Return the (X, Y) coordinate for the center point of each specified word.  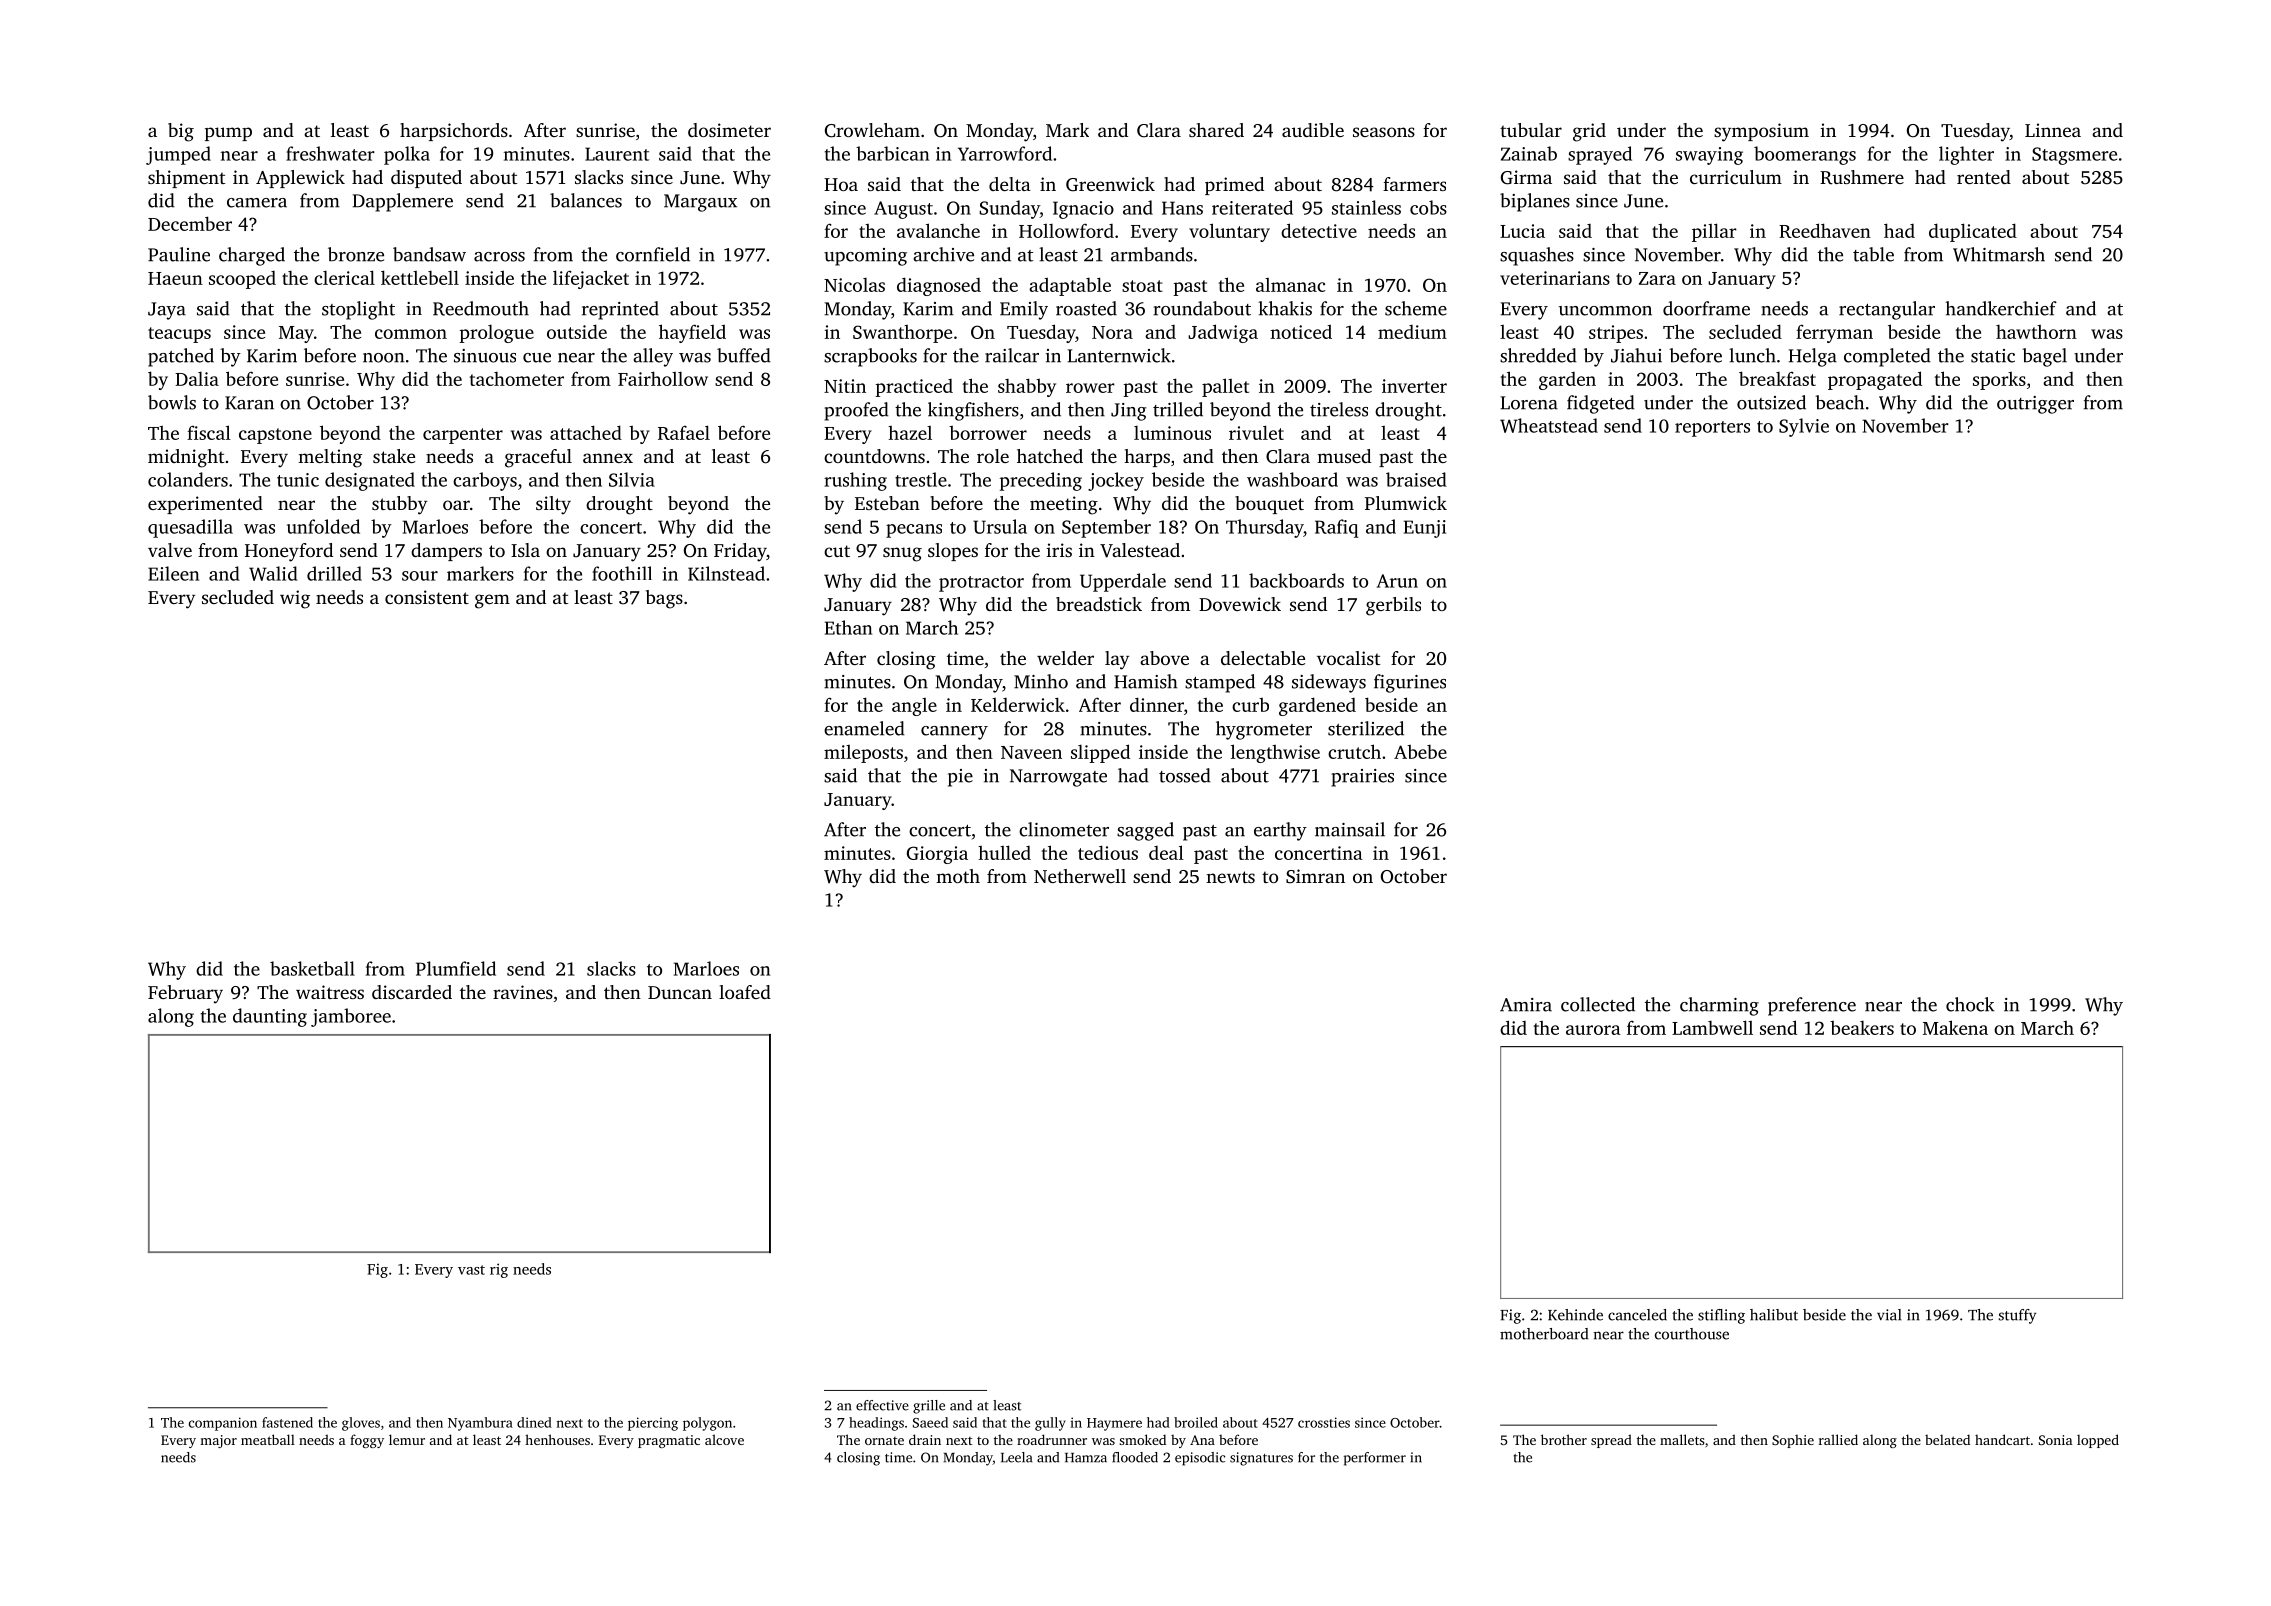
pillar (1714, 232)
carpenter (463, 436)
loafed (745, 992)
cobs (1428, 207)
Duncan (680, 992)
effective (882, 1405)
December (190, 223)
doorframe (1706, 308)
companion (223, 1424)
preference (1812, 1006)
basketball (312, 968)
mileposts (863, 754)
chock (1970, 1004)
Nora (1112, 332)
